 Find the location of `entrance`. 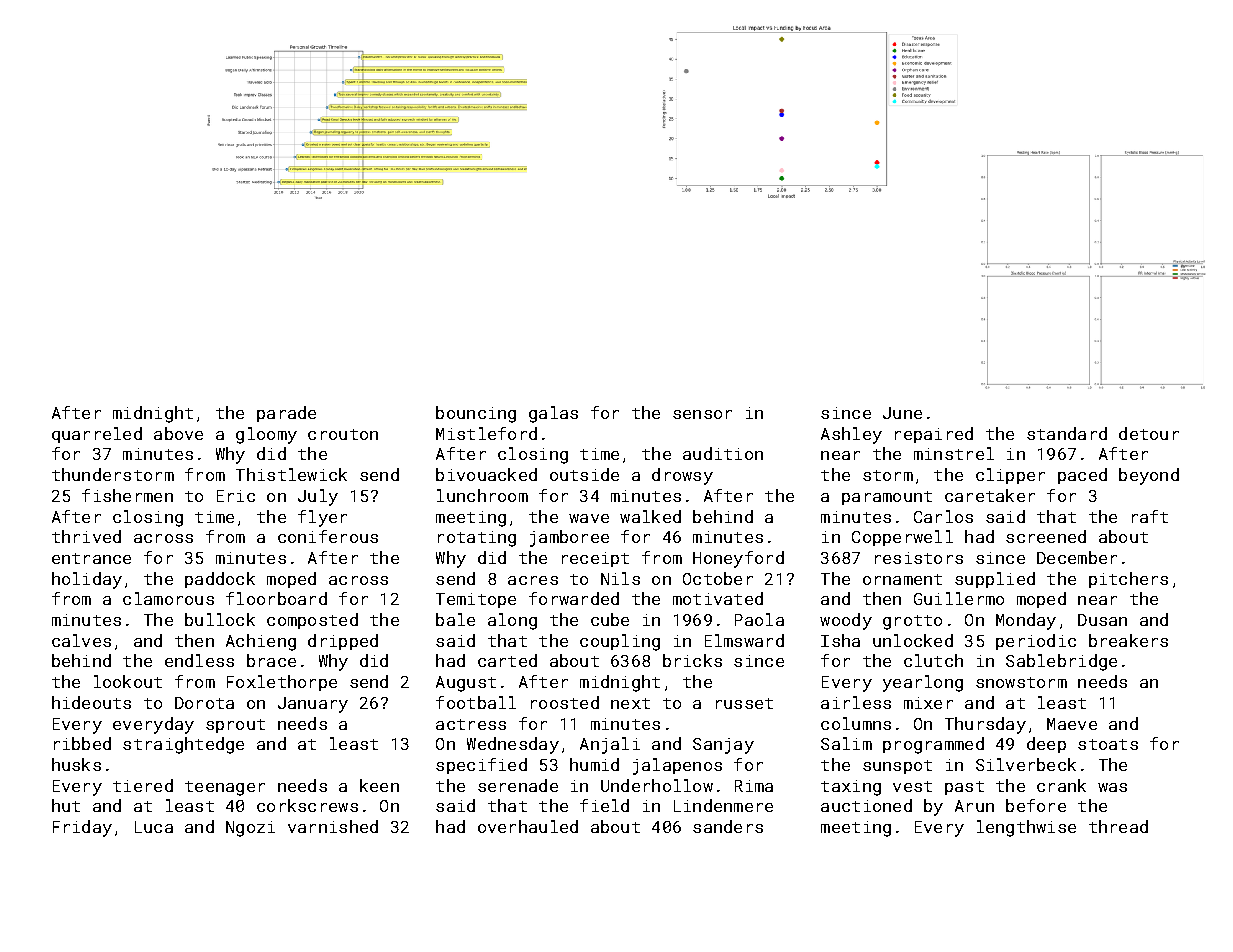

entrance is located at coordinates (91, 558).
